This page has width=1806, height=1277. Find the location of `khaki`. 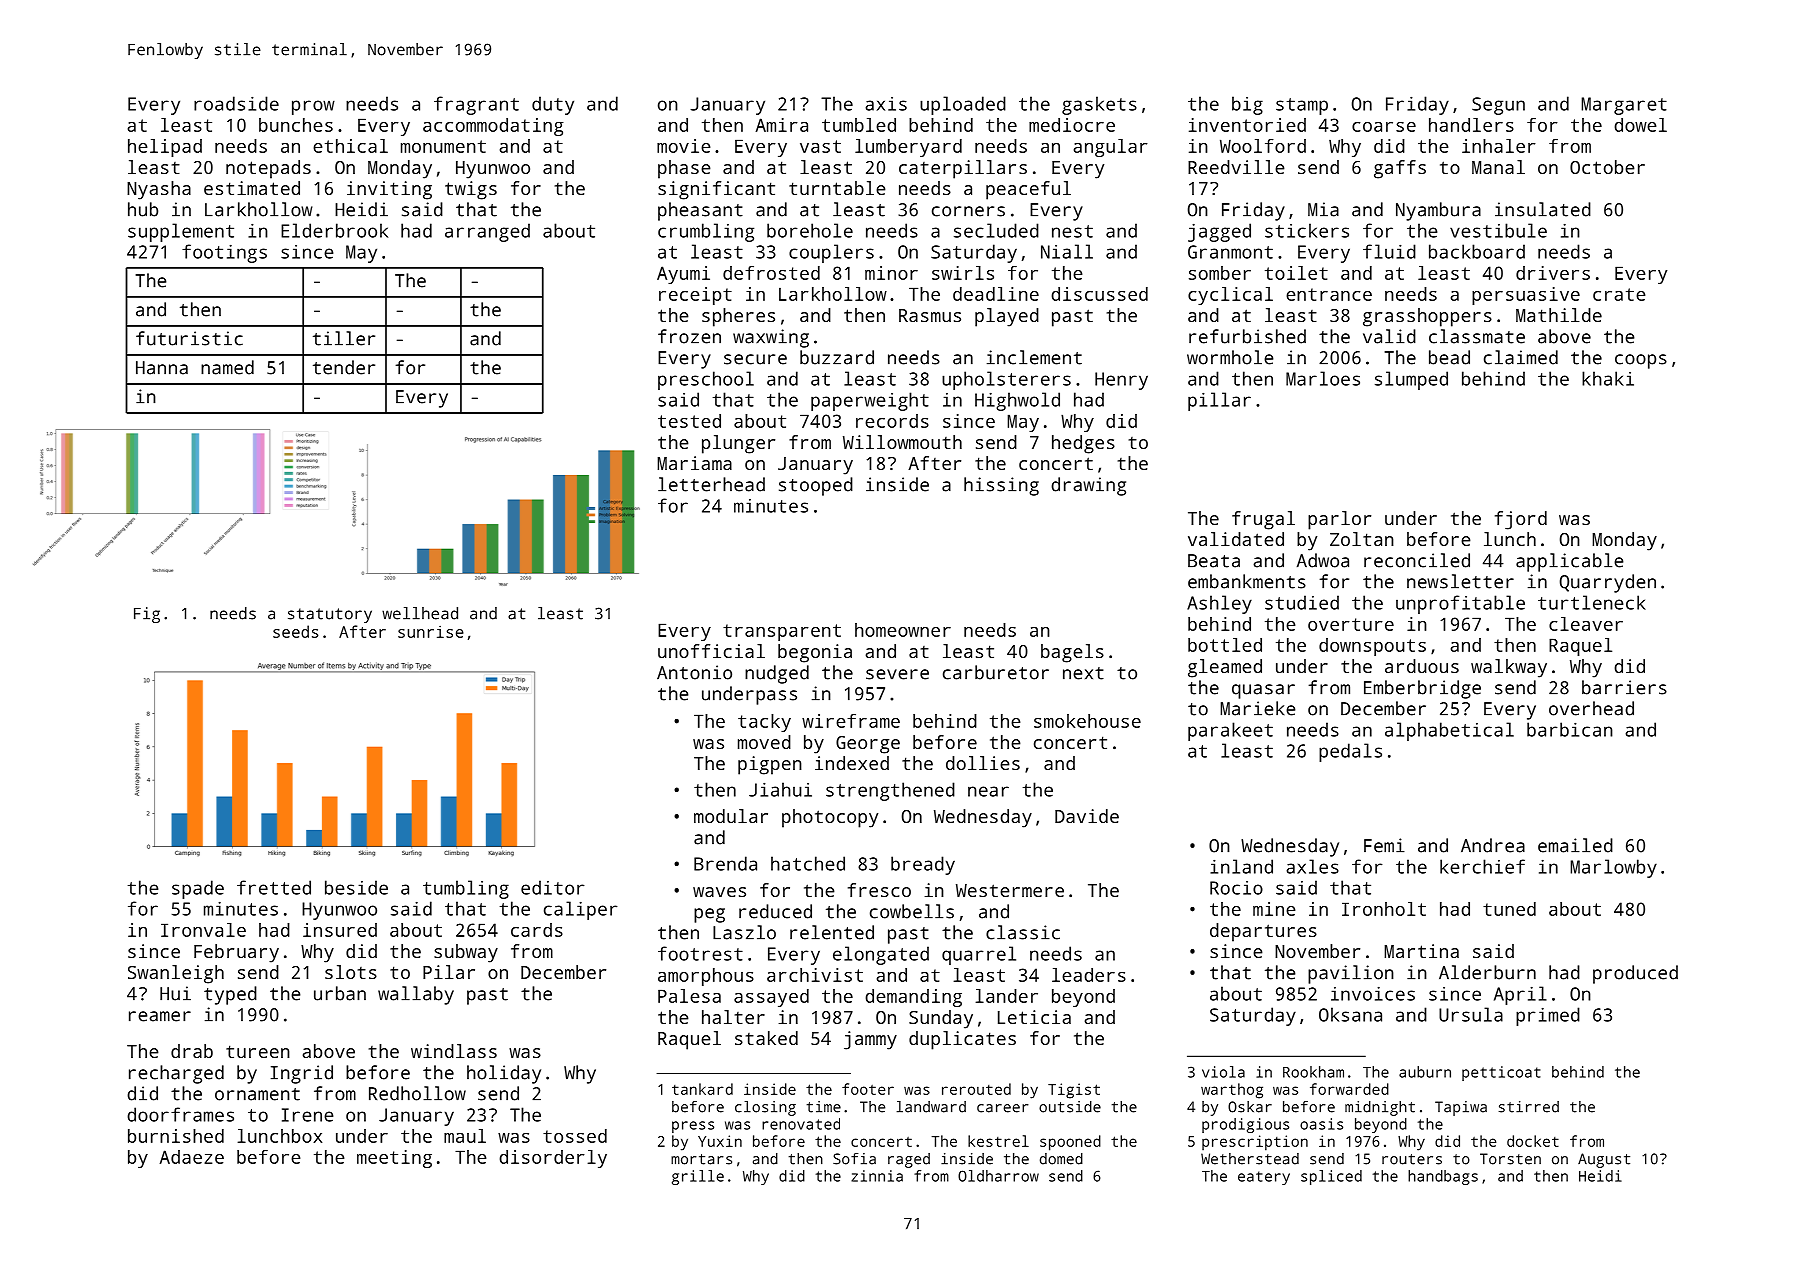

khaki is located at coordinates (1608, 378).
